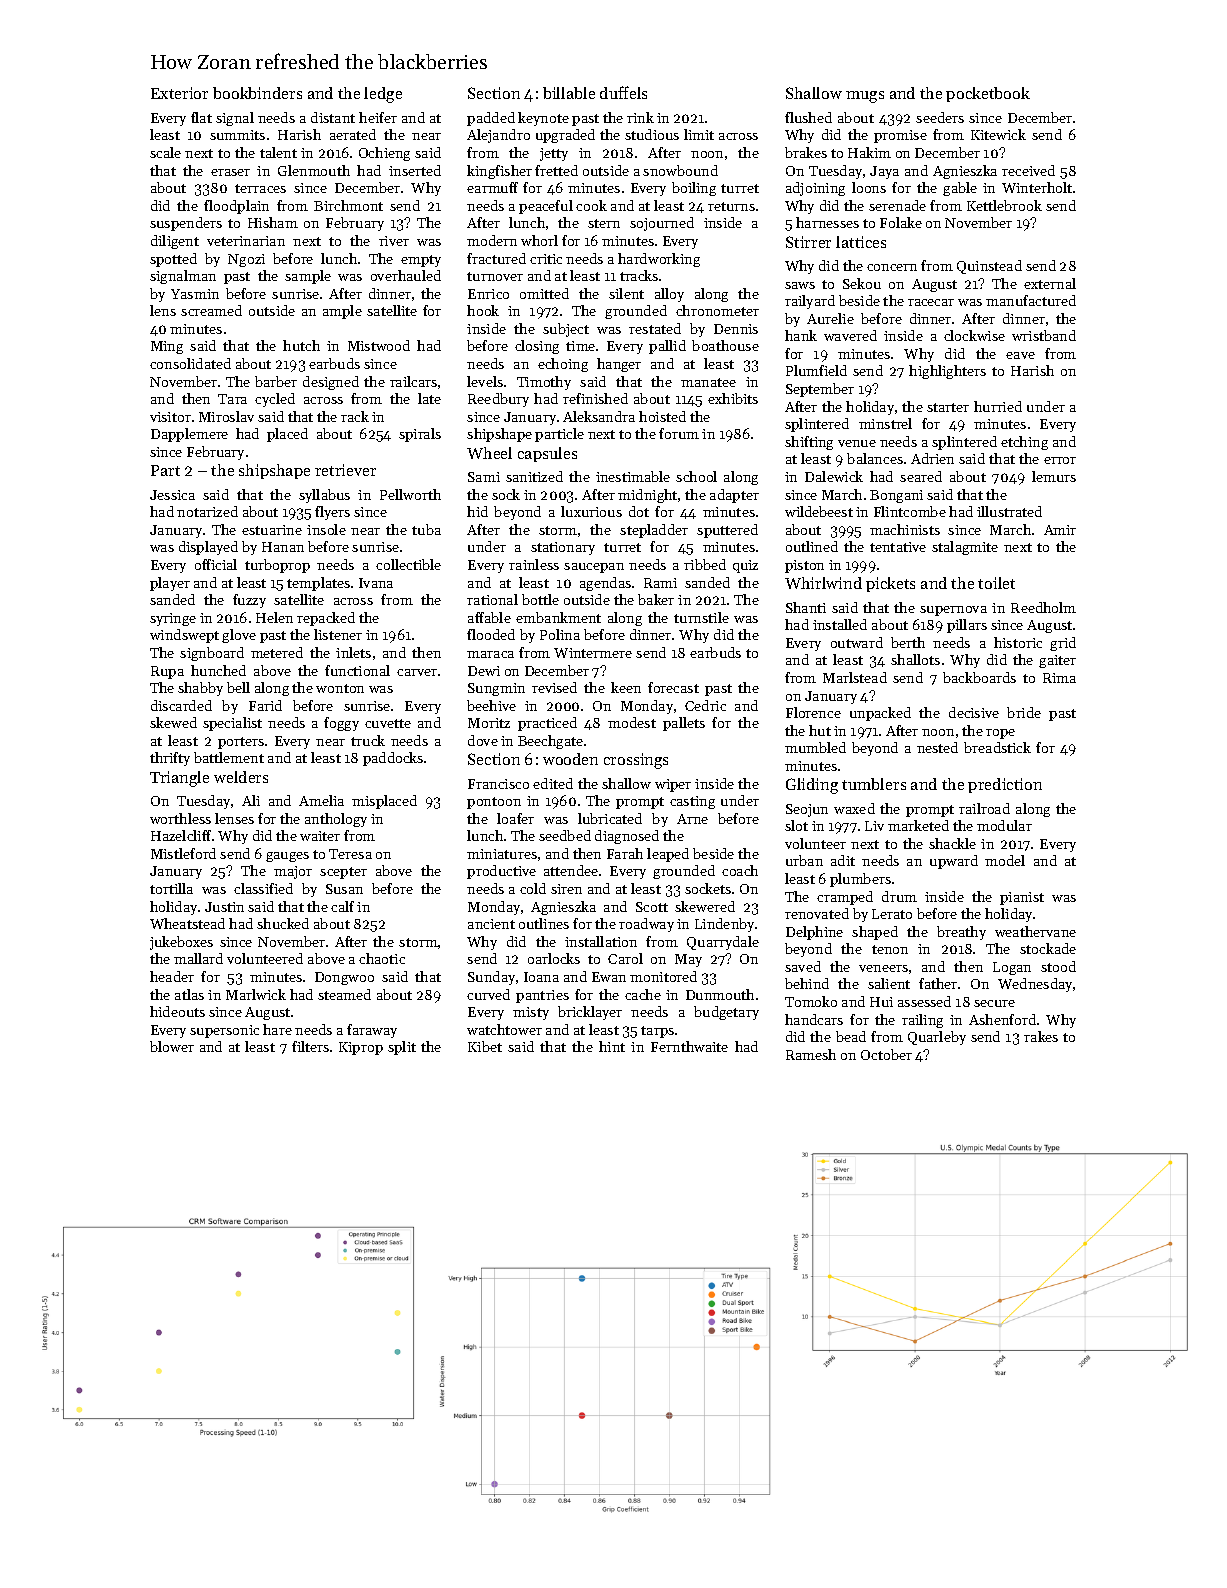 The width and height of the document is (1227, 1588). What do you see at coordinates (673, 785) in the document?
I see `wiper` at bounding box center [673, 785].
